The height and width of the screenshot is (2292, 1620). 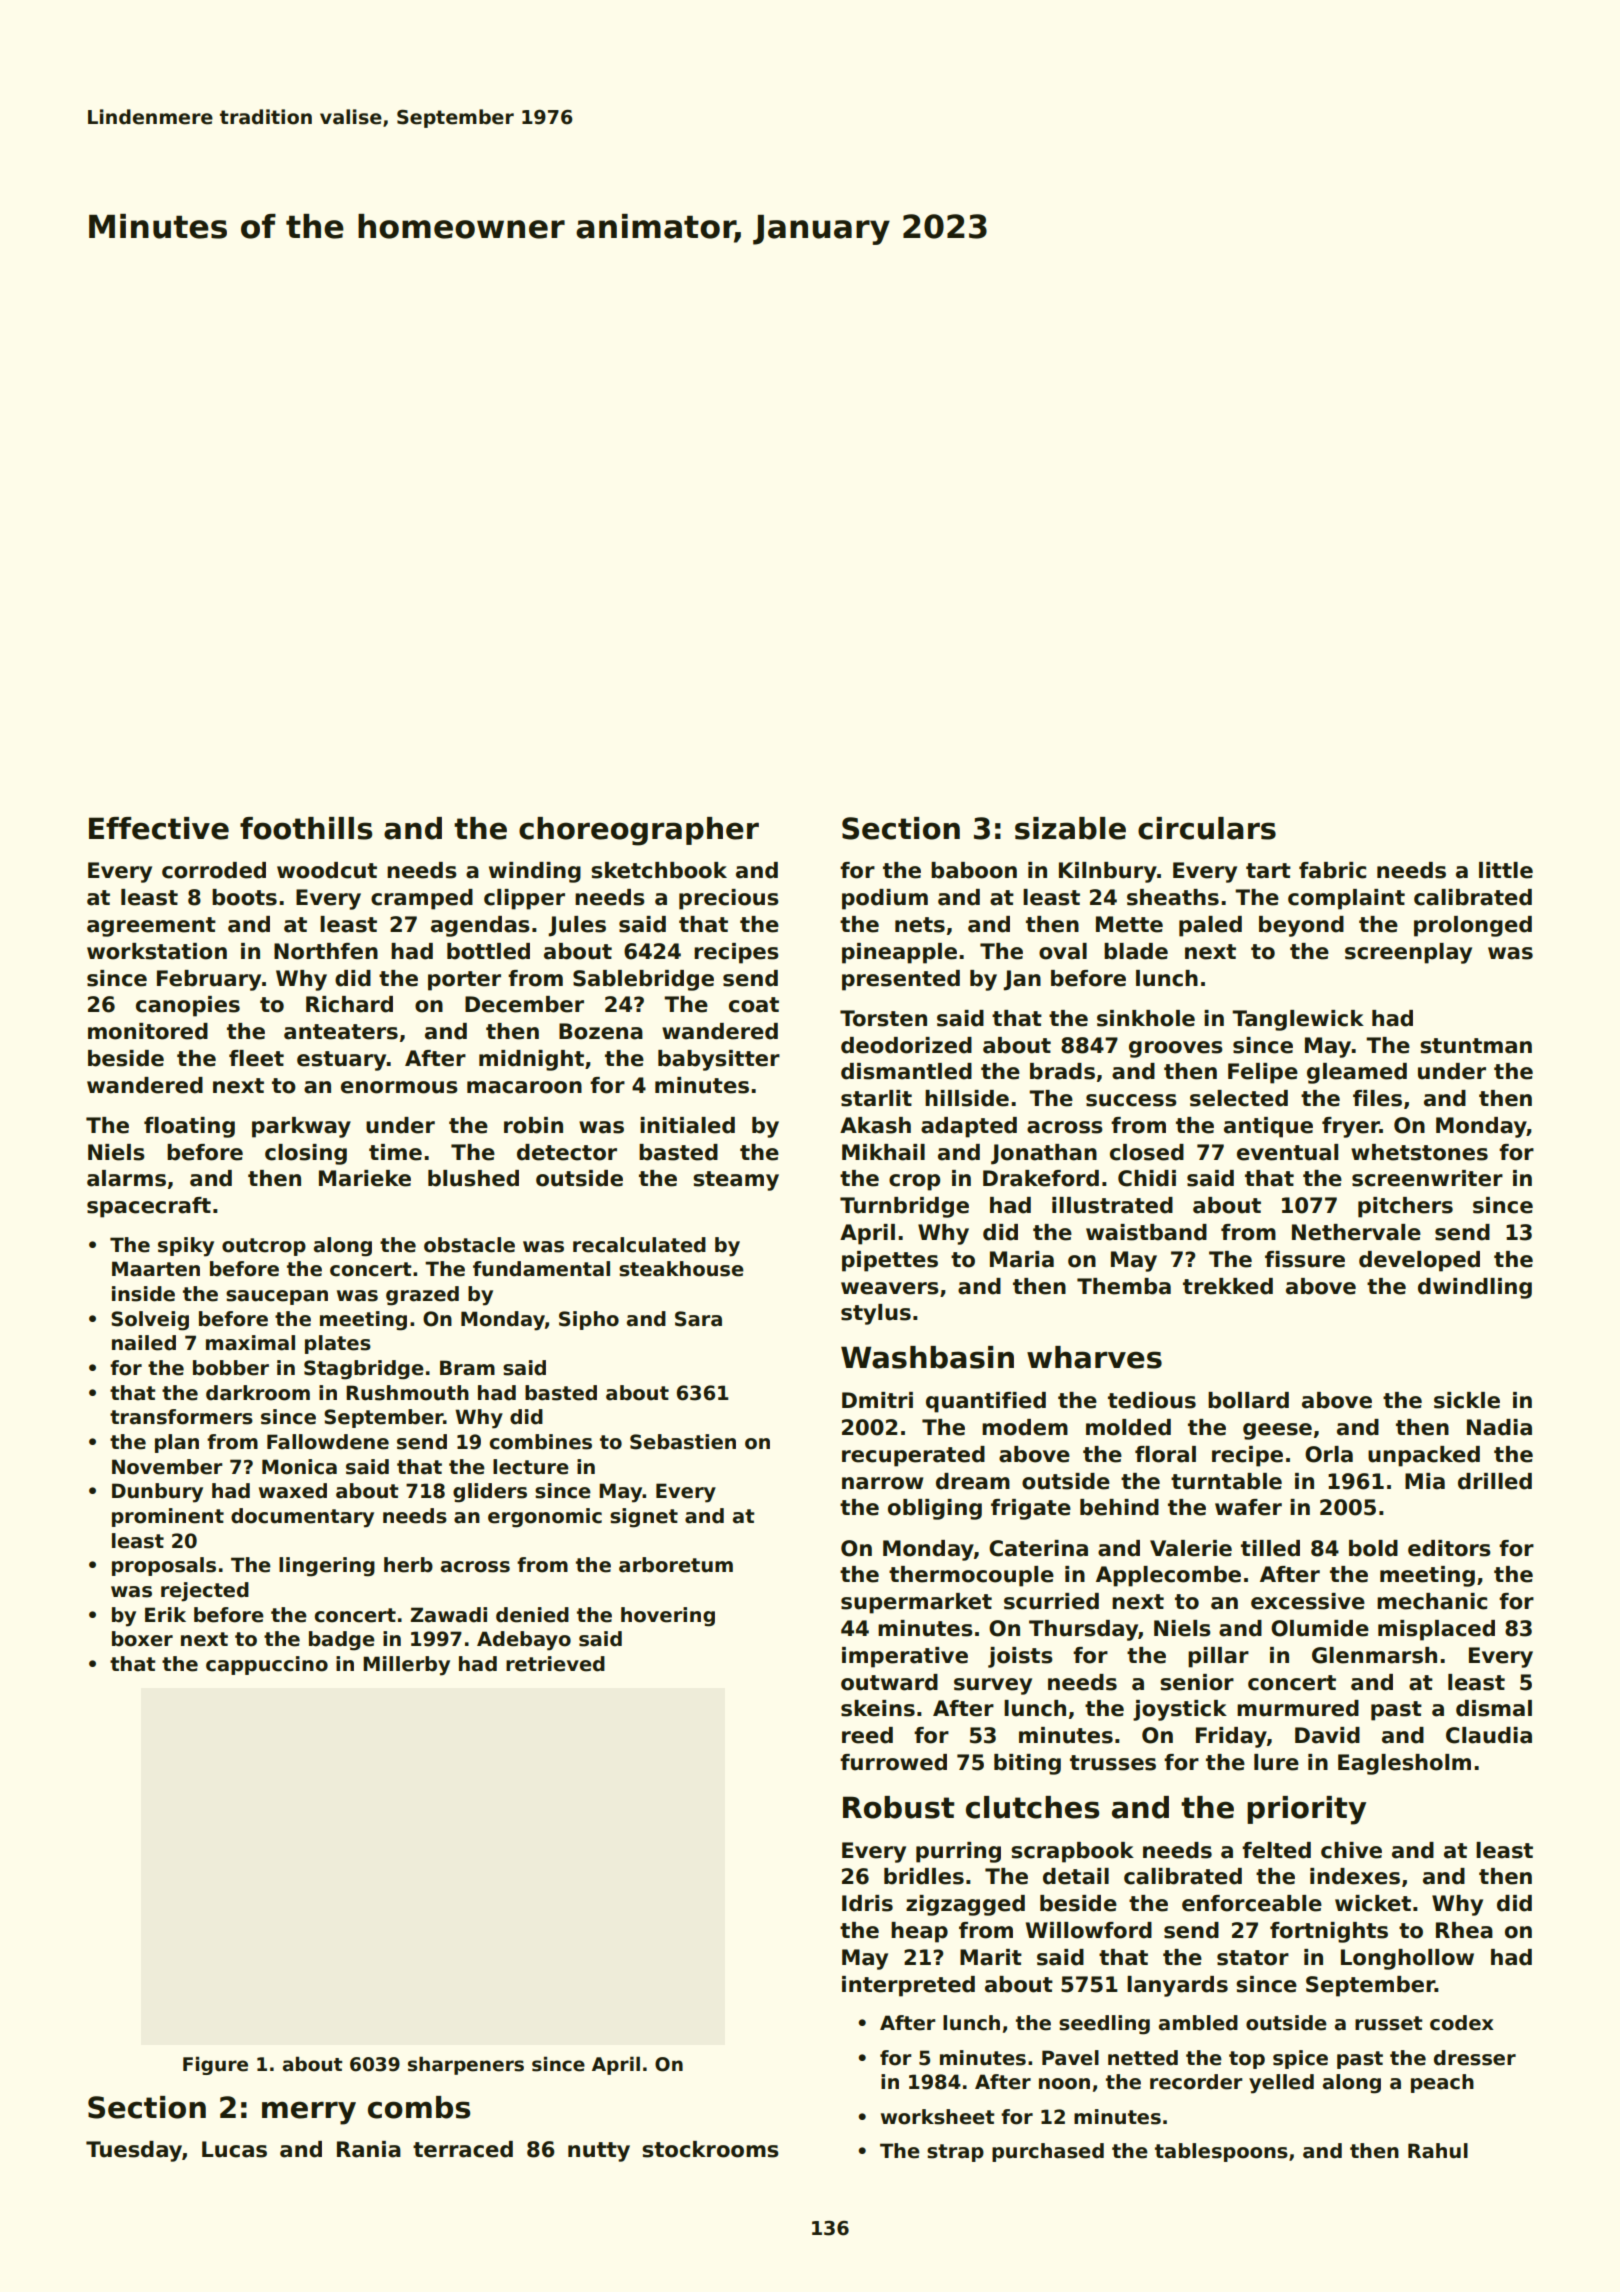 I want to click on Rania, so click(x=369, y=2149).
